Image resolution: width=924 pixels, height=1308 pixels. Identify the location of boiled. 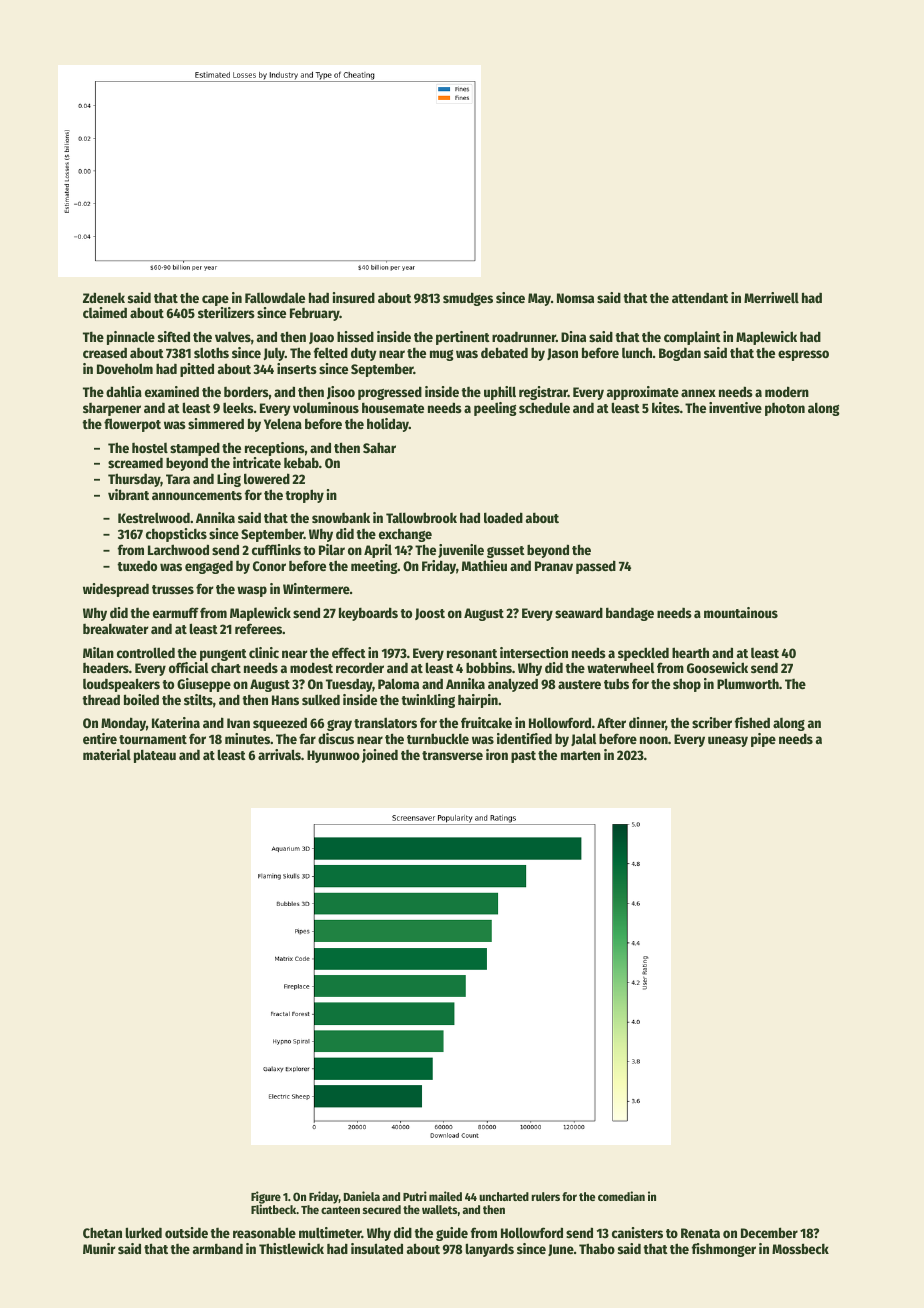
(141, 699).
